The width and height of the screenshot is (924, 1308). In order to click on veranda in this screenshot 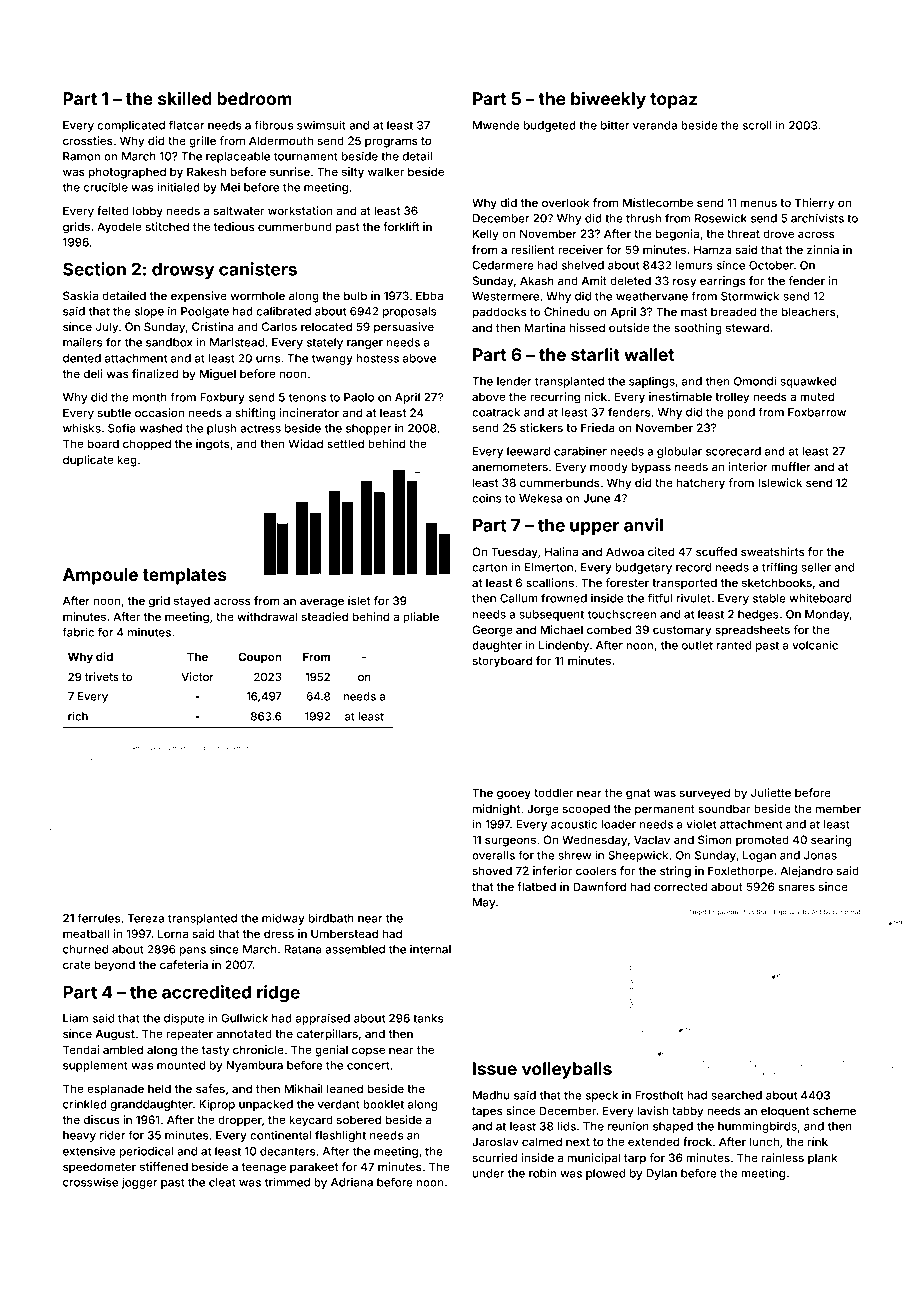, I will do `click(655, 125)`.
